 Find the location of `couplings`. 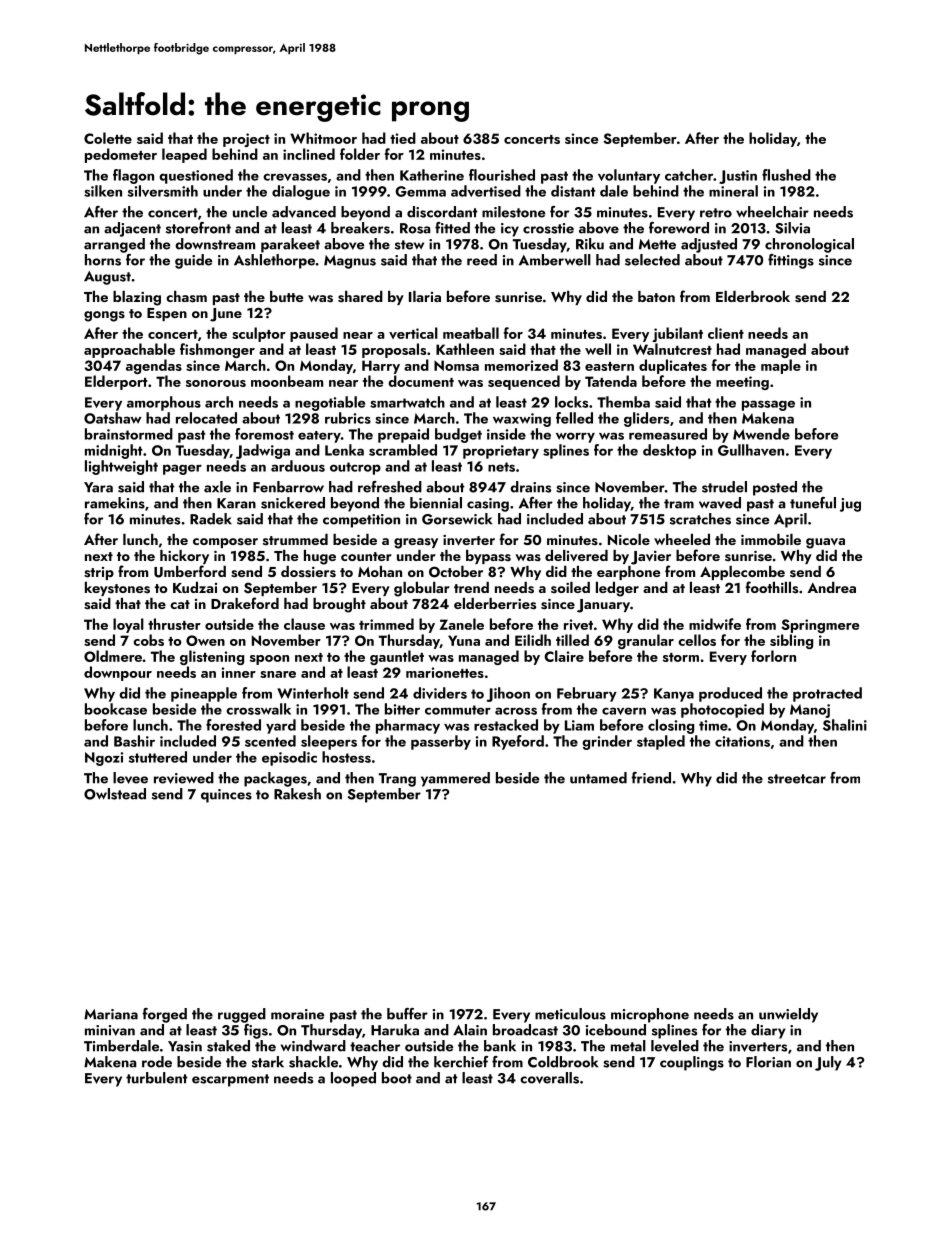

couplings is located at coordinates (692, 1063).
